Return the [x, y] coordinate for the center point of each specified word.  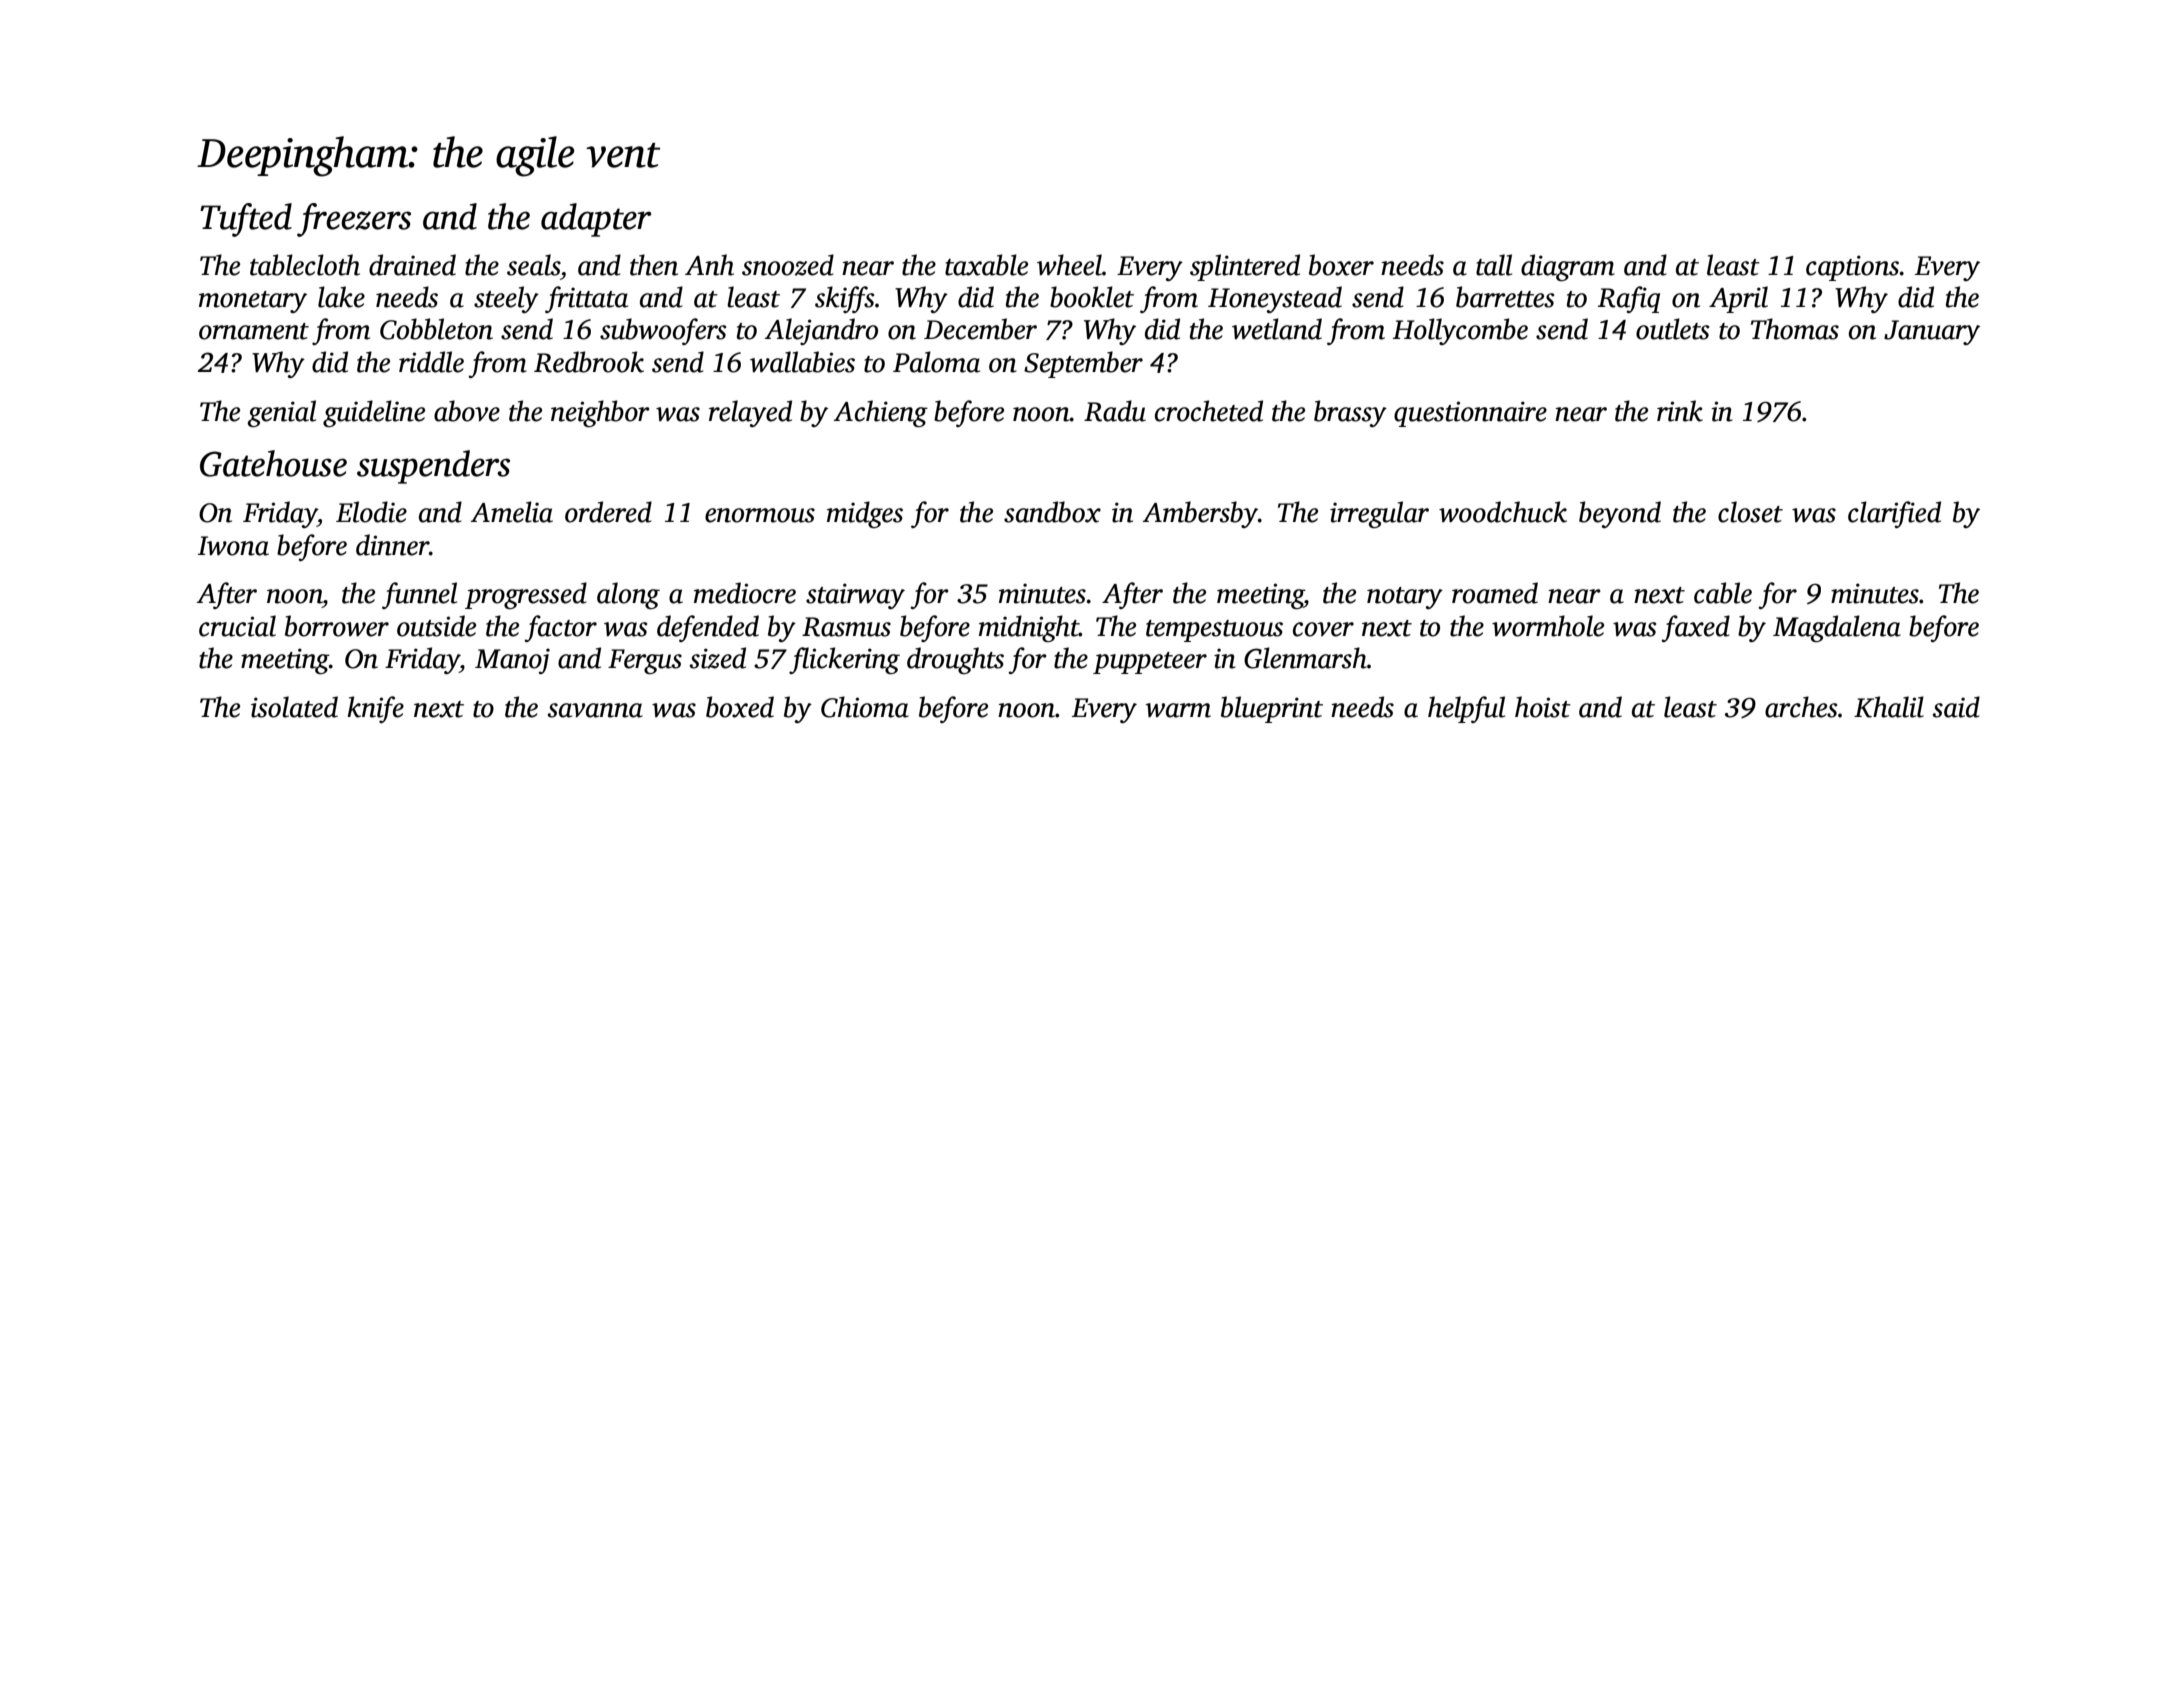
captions [1852, 268]
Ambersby [1200, 514]
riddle [431, 362]
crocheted [1209, 411]
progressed [526, 595]
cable [1723, 593]
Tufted [246, 220]
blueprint [1272, 709]
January [1932, 332]
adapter [596, 220]
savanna [595, 710]
